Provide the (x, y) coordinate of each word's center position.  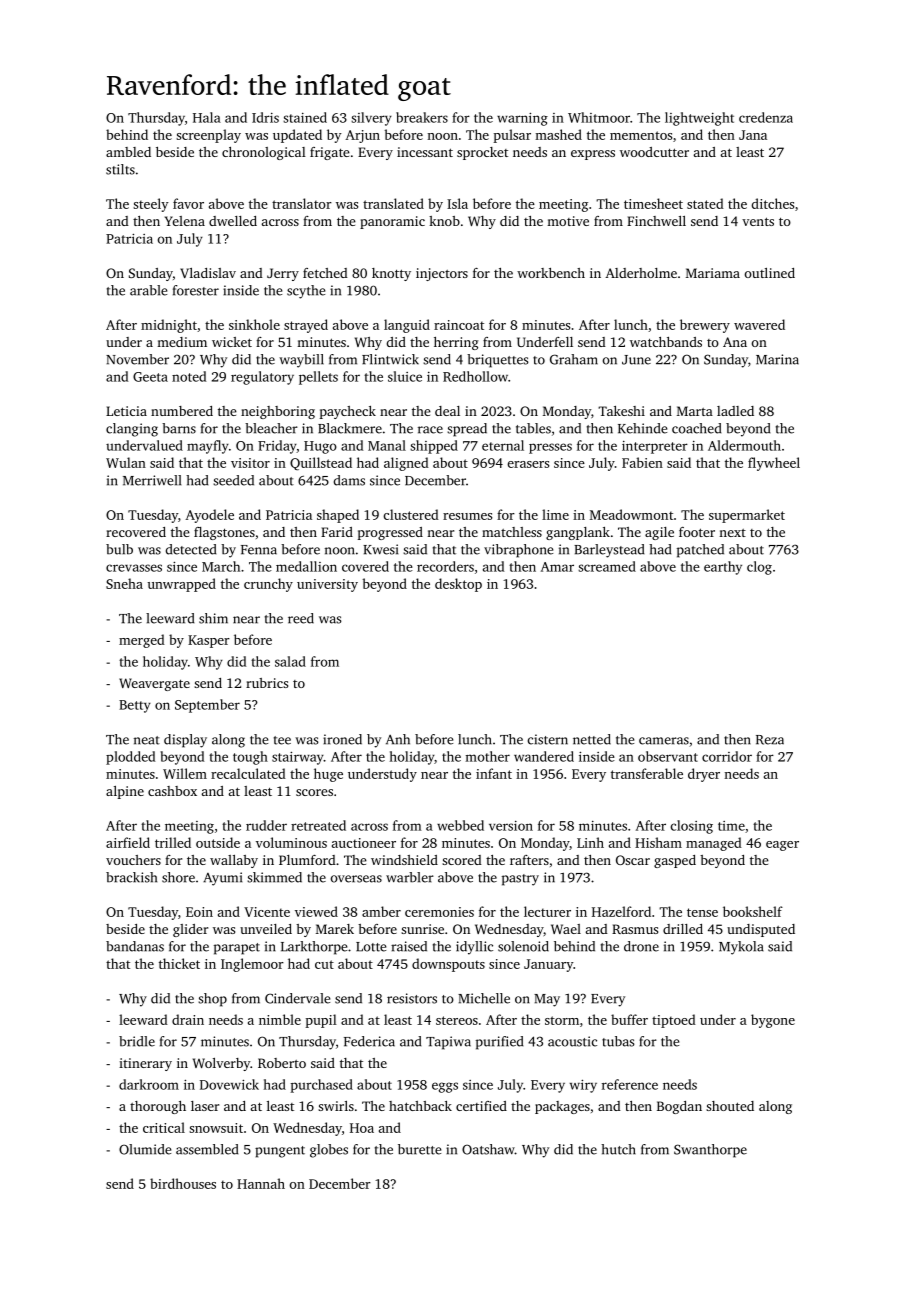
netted (592, 739)
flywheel (774, 464)
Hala (207, 117)
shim (213, 618)
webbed (460, 825)
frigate (330, 153)
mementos (641, 135)
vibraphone (518, 551)
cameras (664, 741)
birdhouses (183, 1183)
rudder (266, 825)
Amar (557, 567)
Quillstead (321, 463)
